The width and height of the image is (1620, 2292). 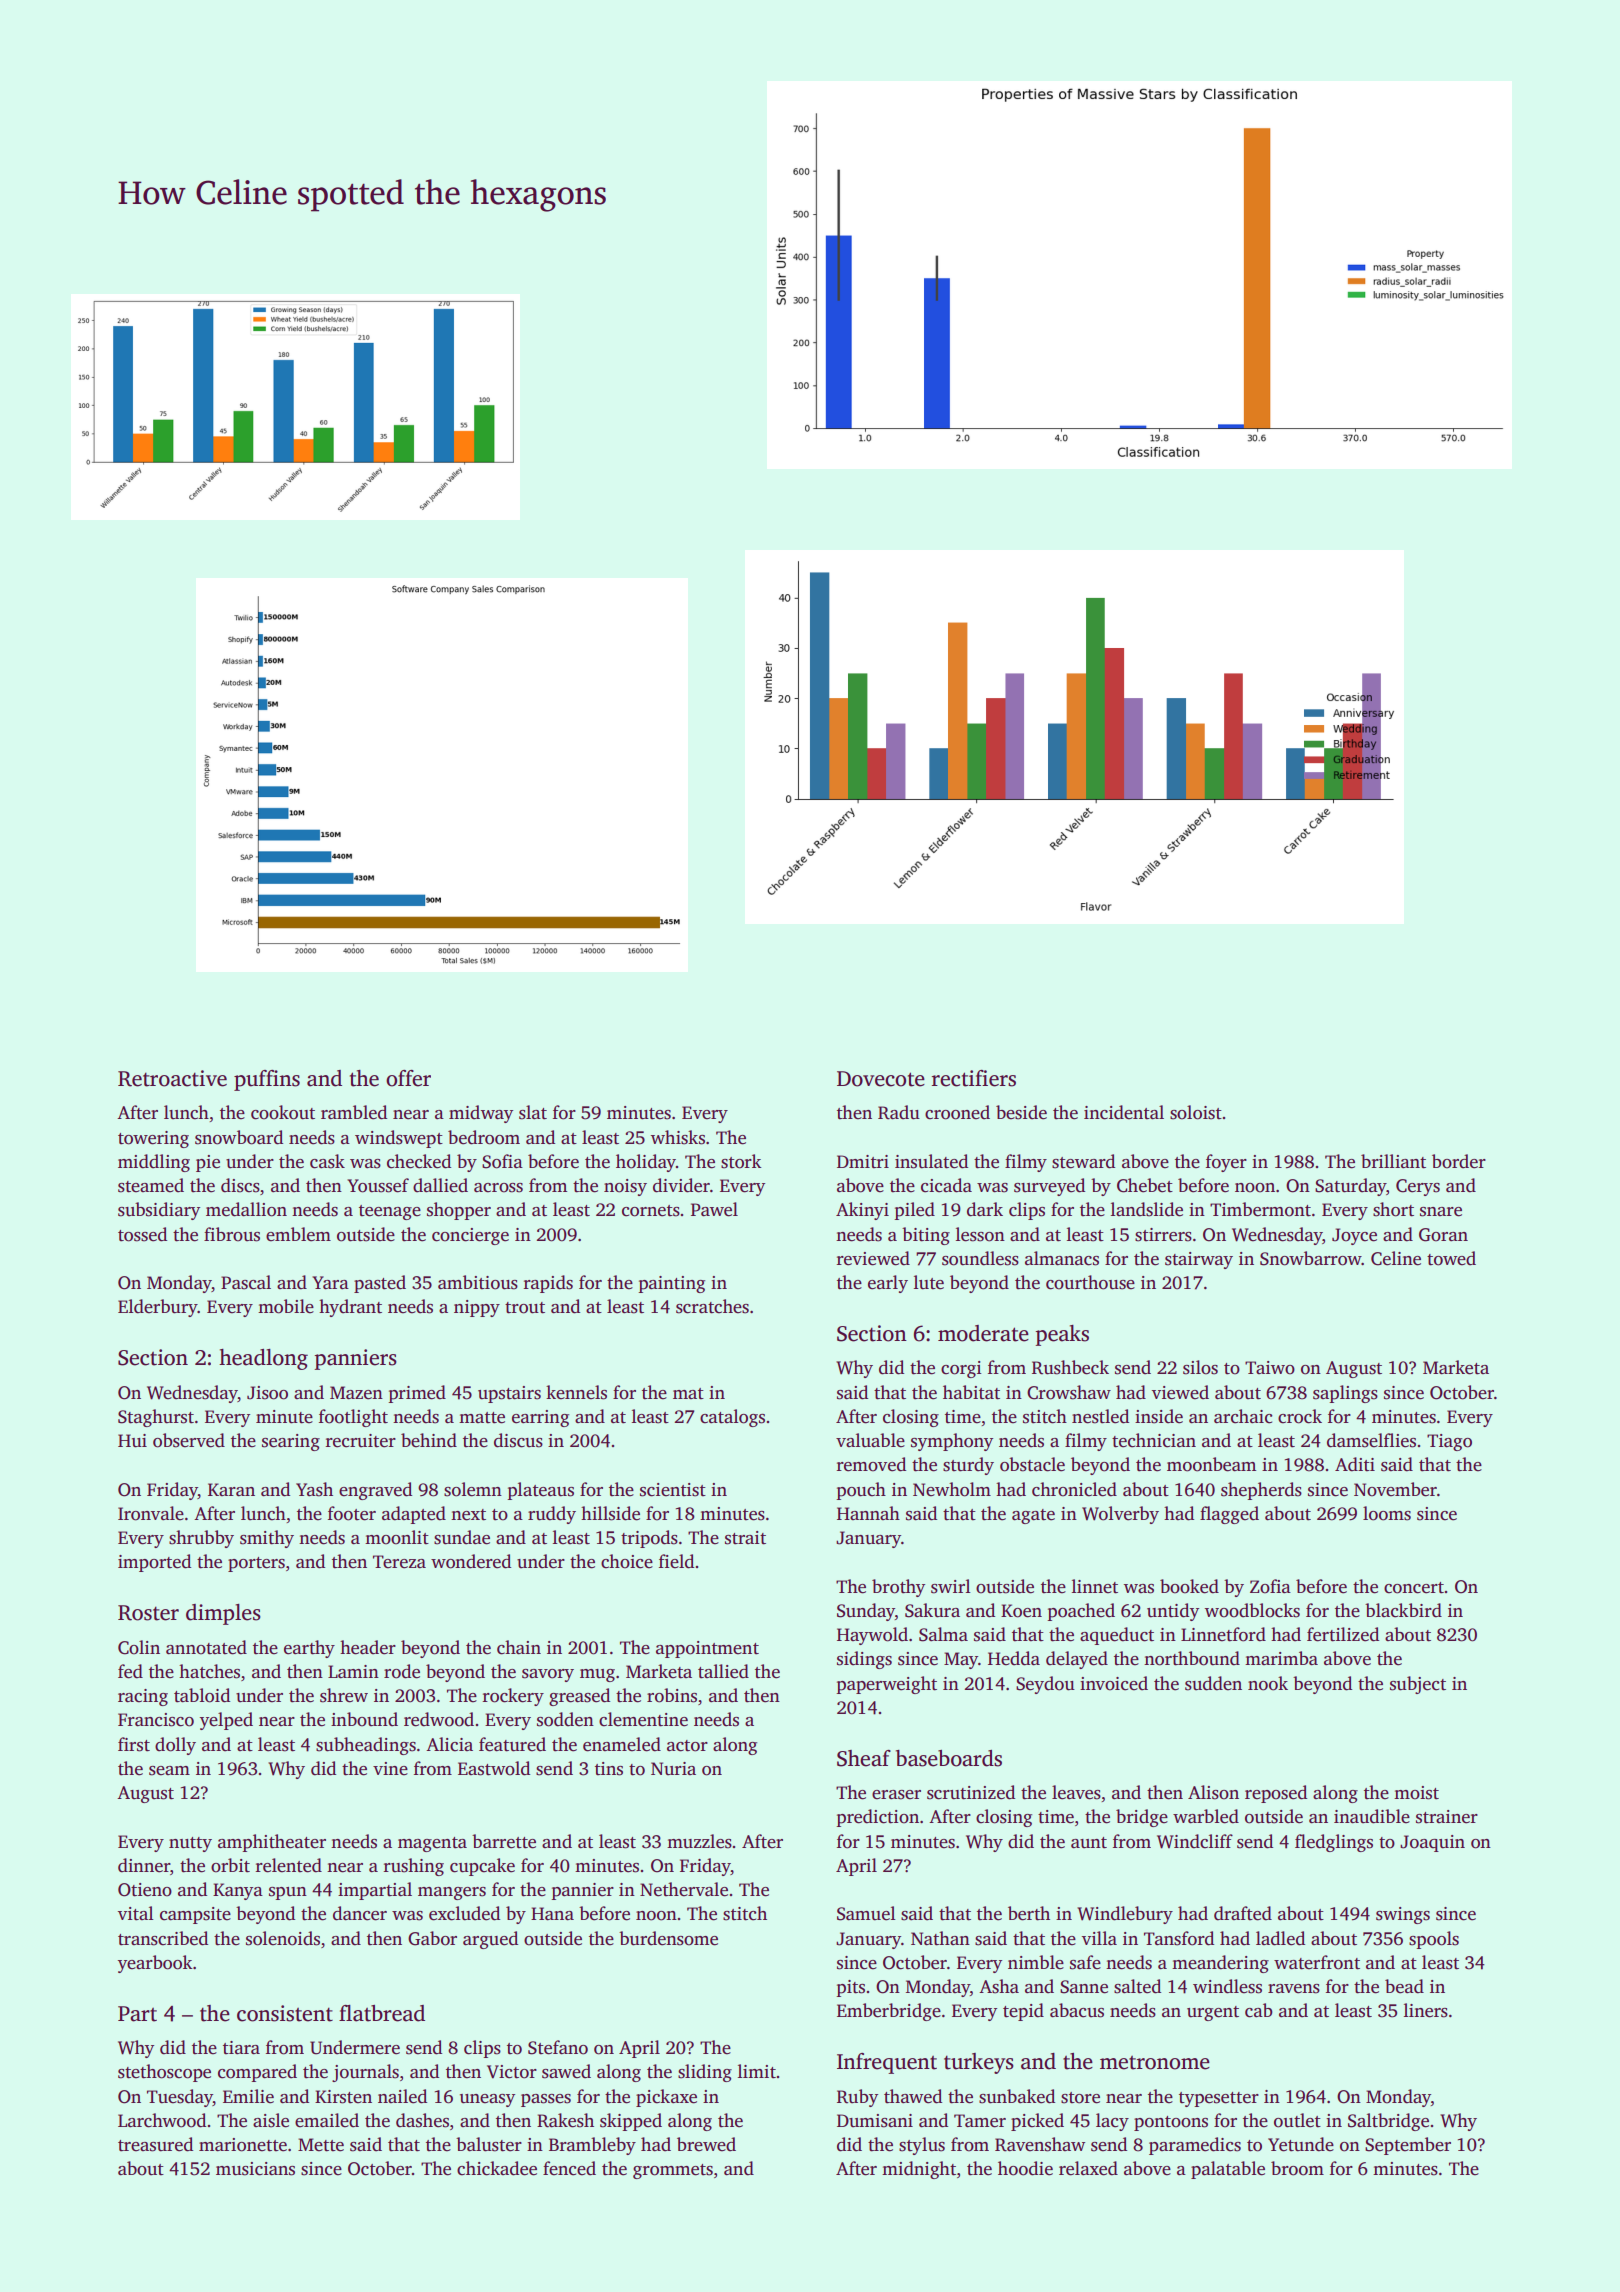 I want to click on inbound, so click(x=364, y=1719).
